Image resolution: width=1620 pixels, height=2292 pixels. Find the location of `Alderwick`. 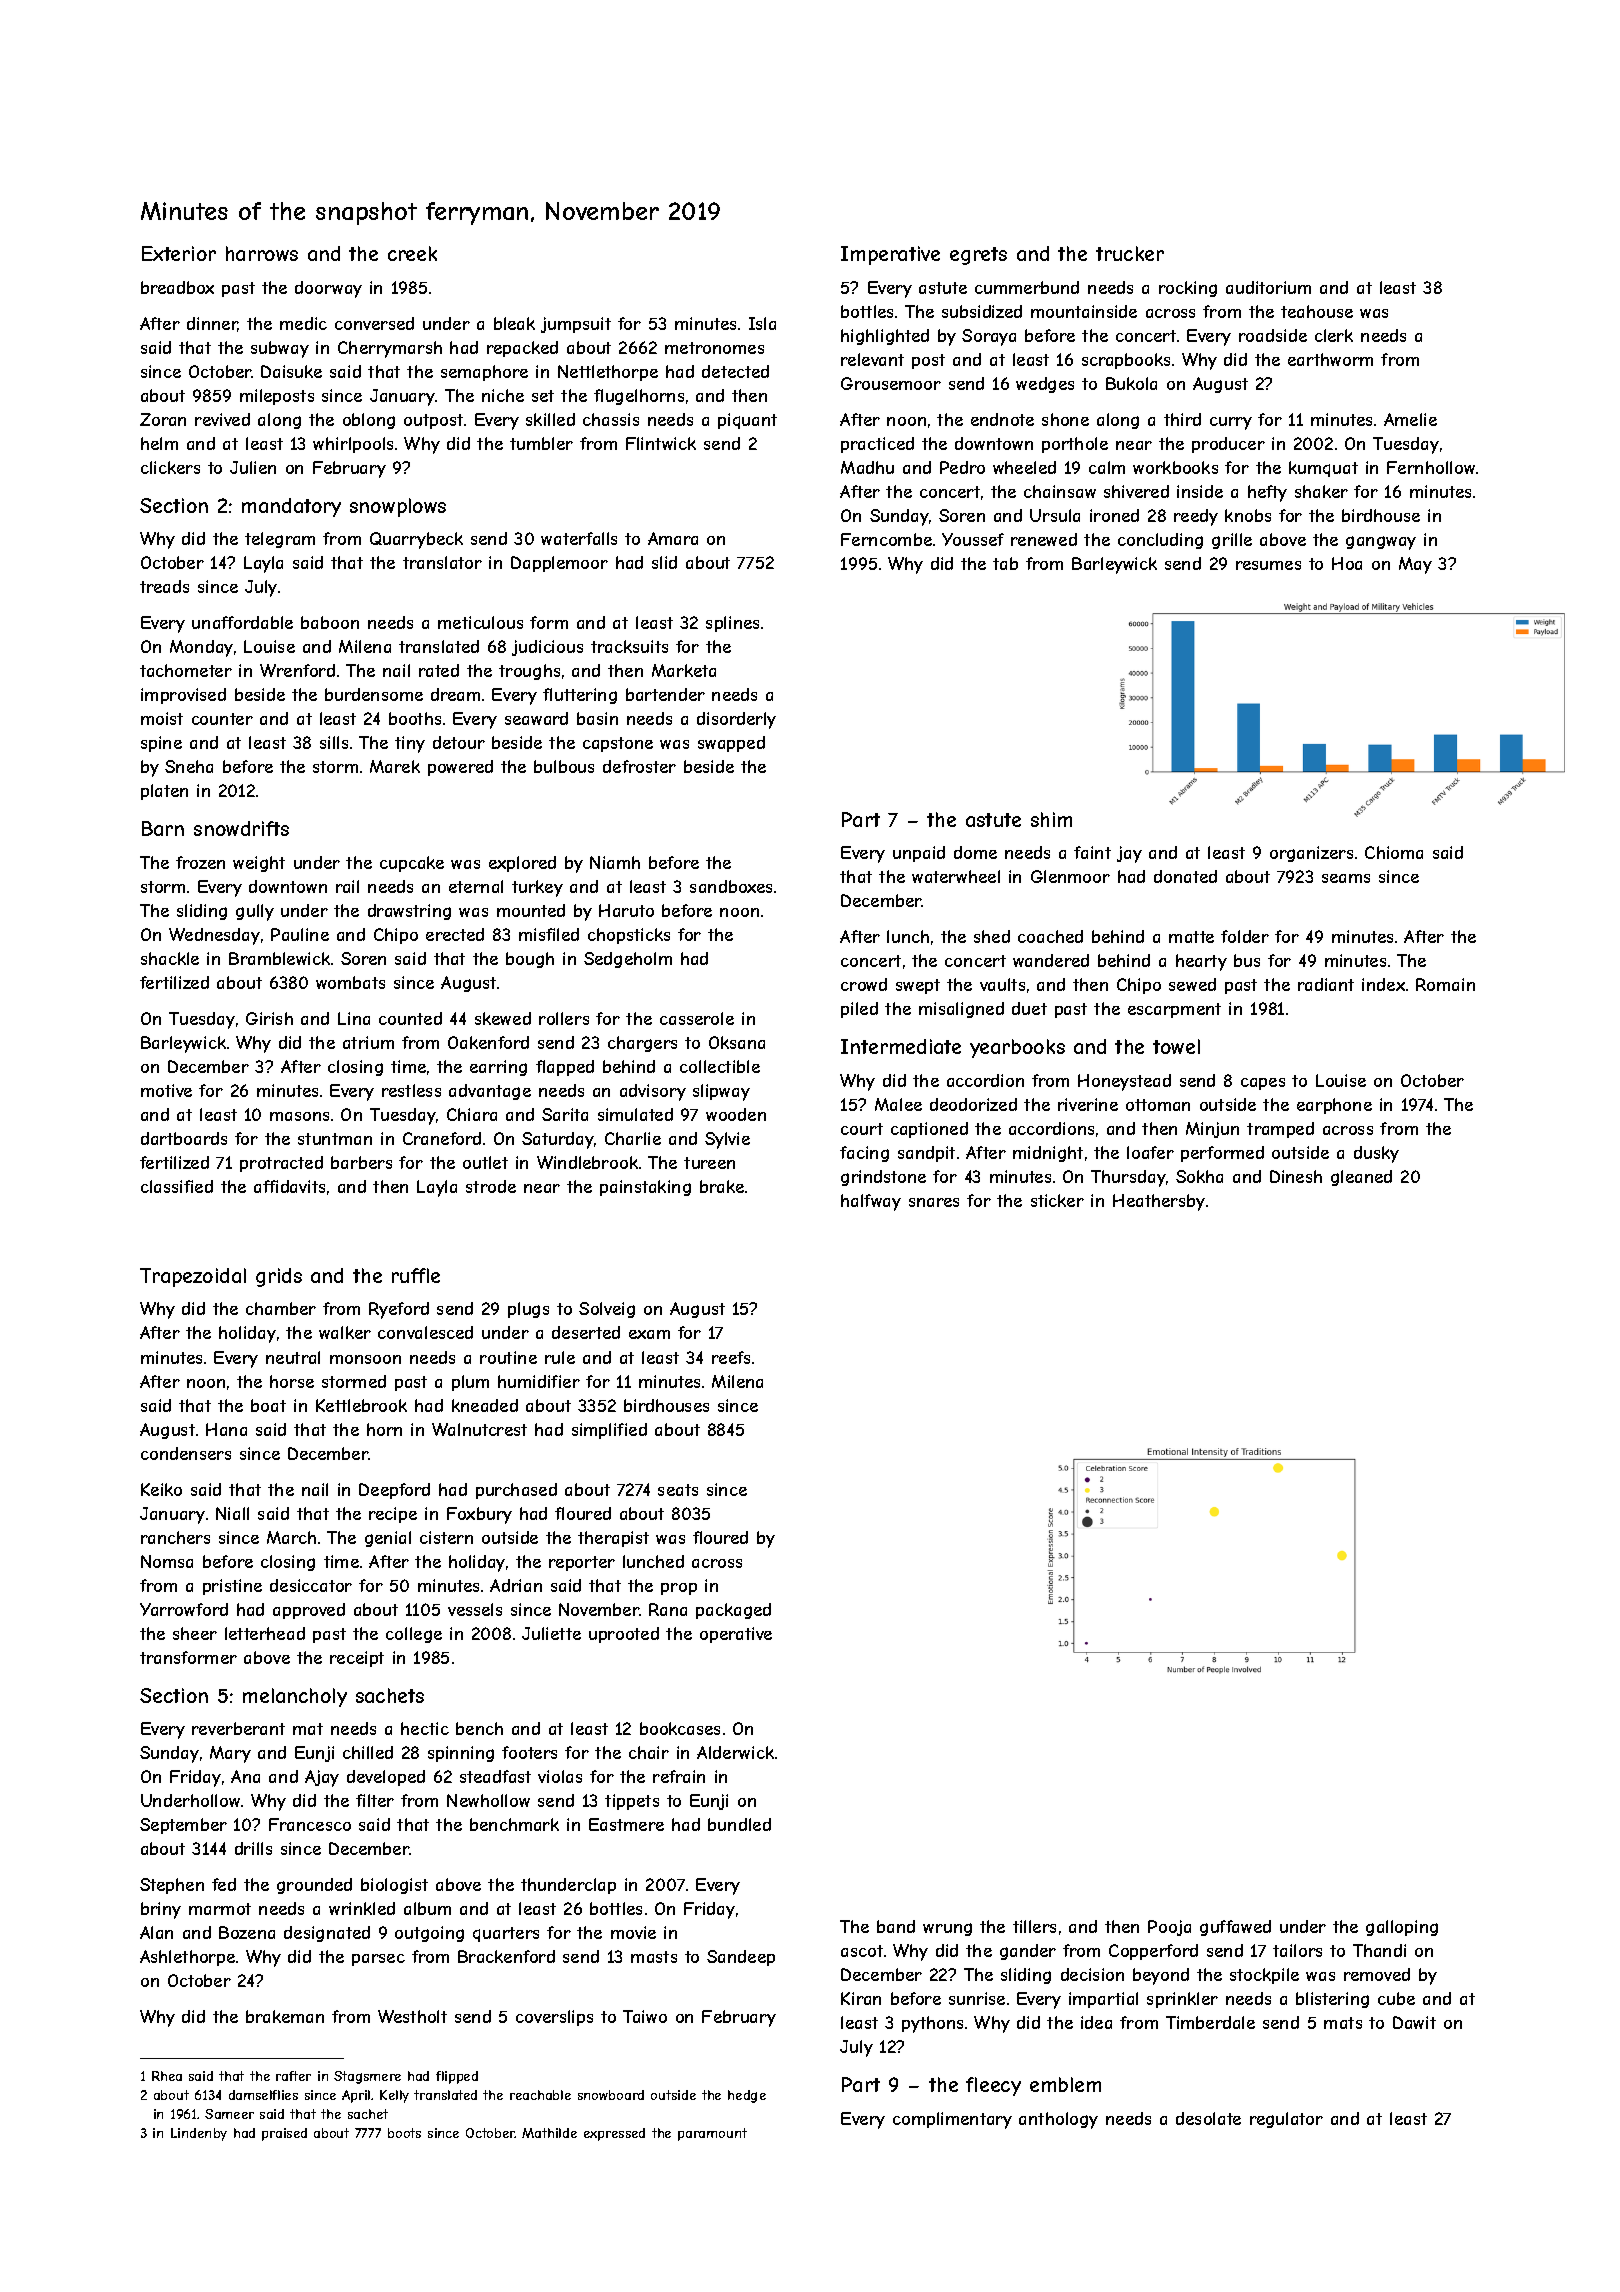

Alderwick is located at coordinates (735, 1752).
